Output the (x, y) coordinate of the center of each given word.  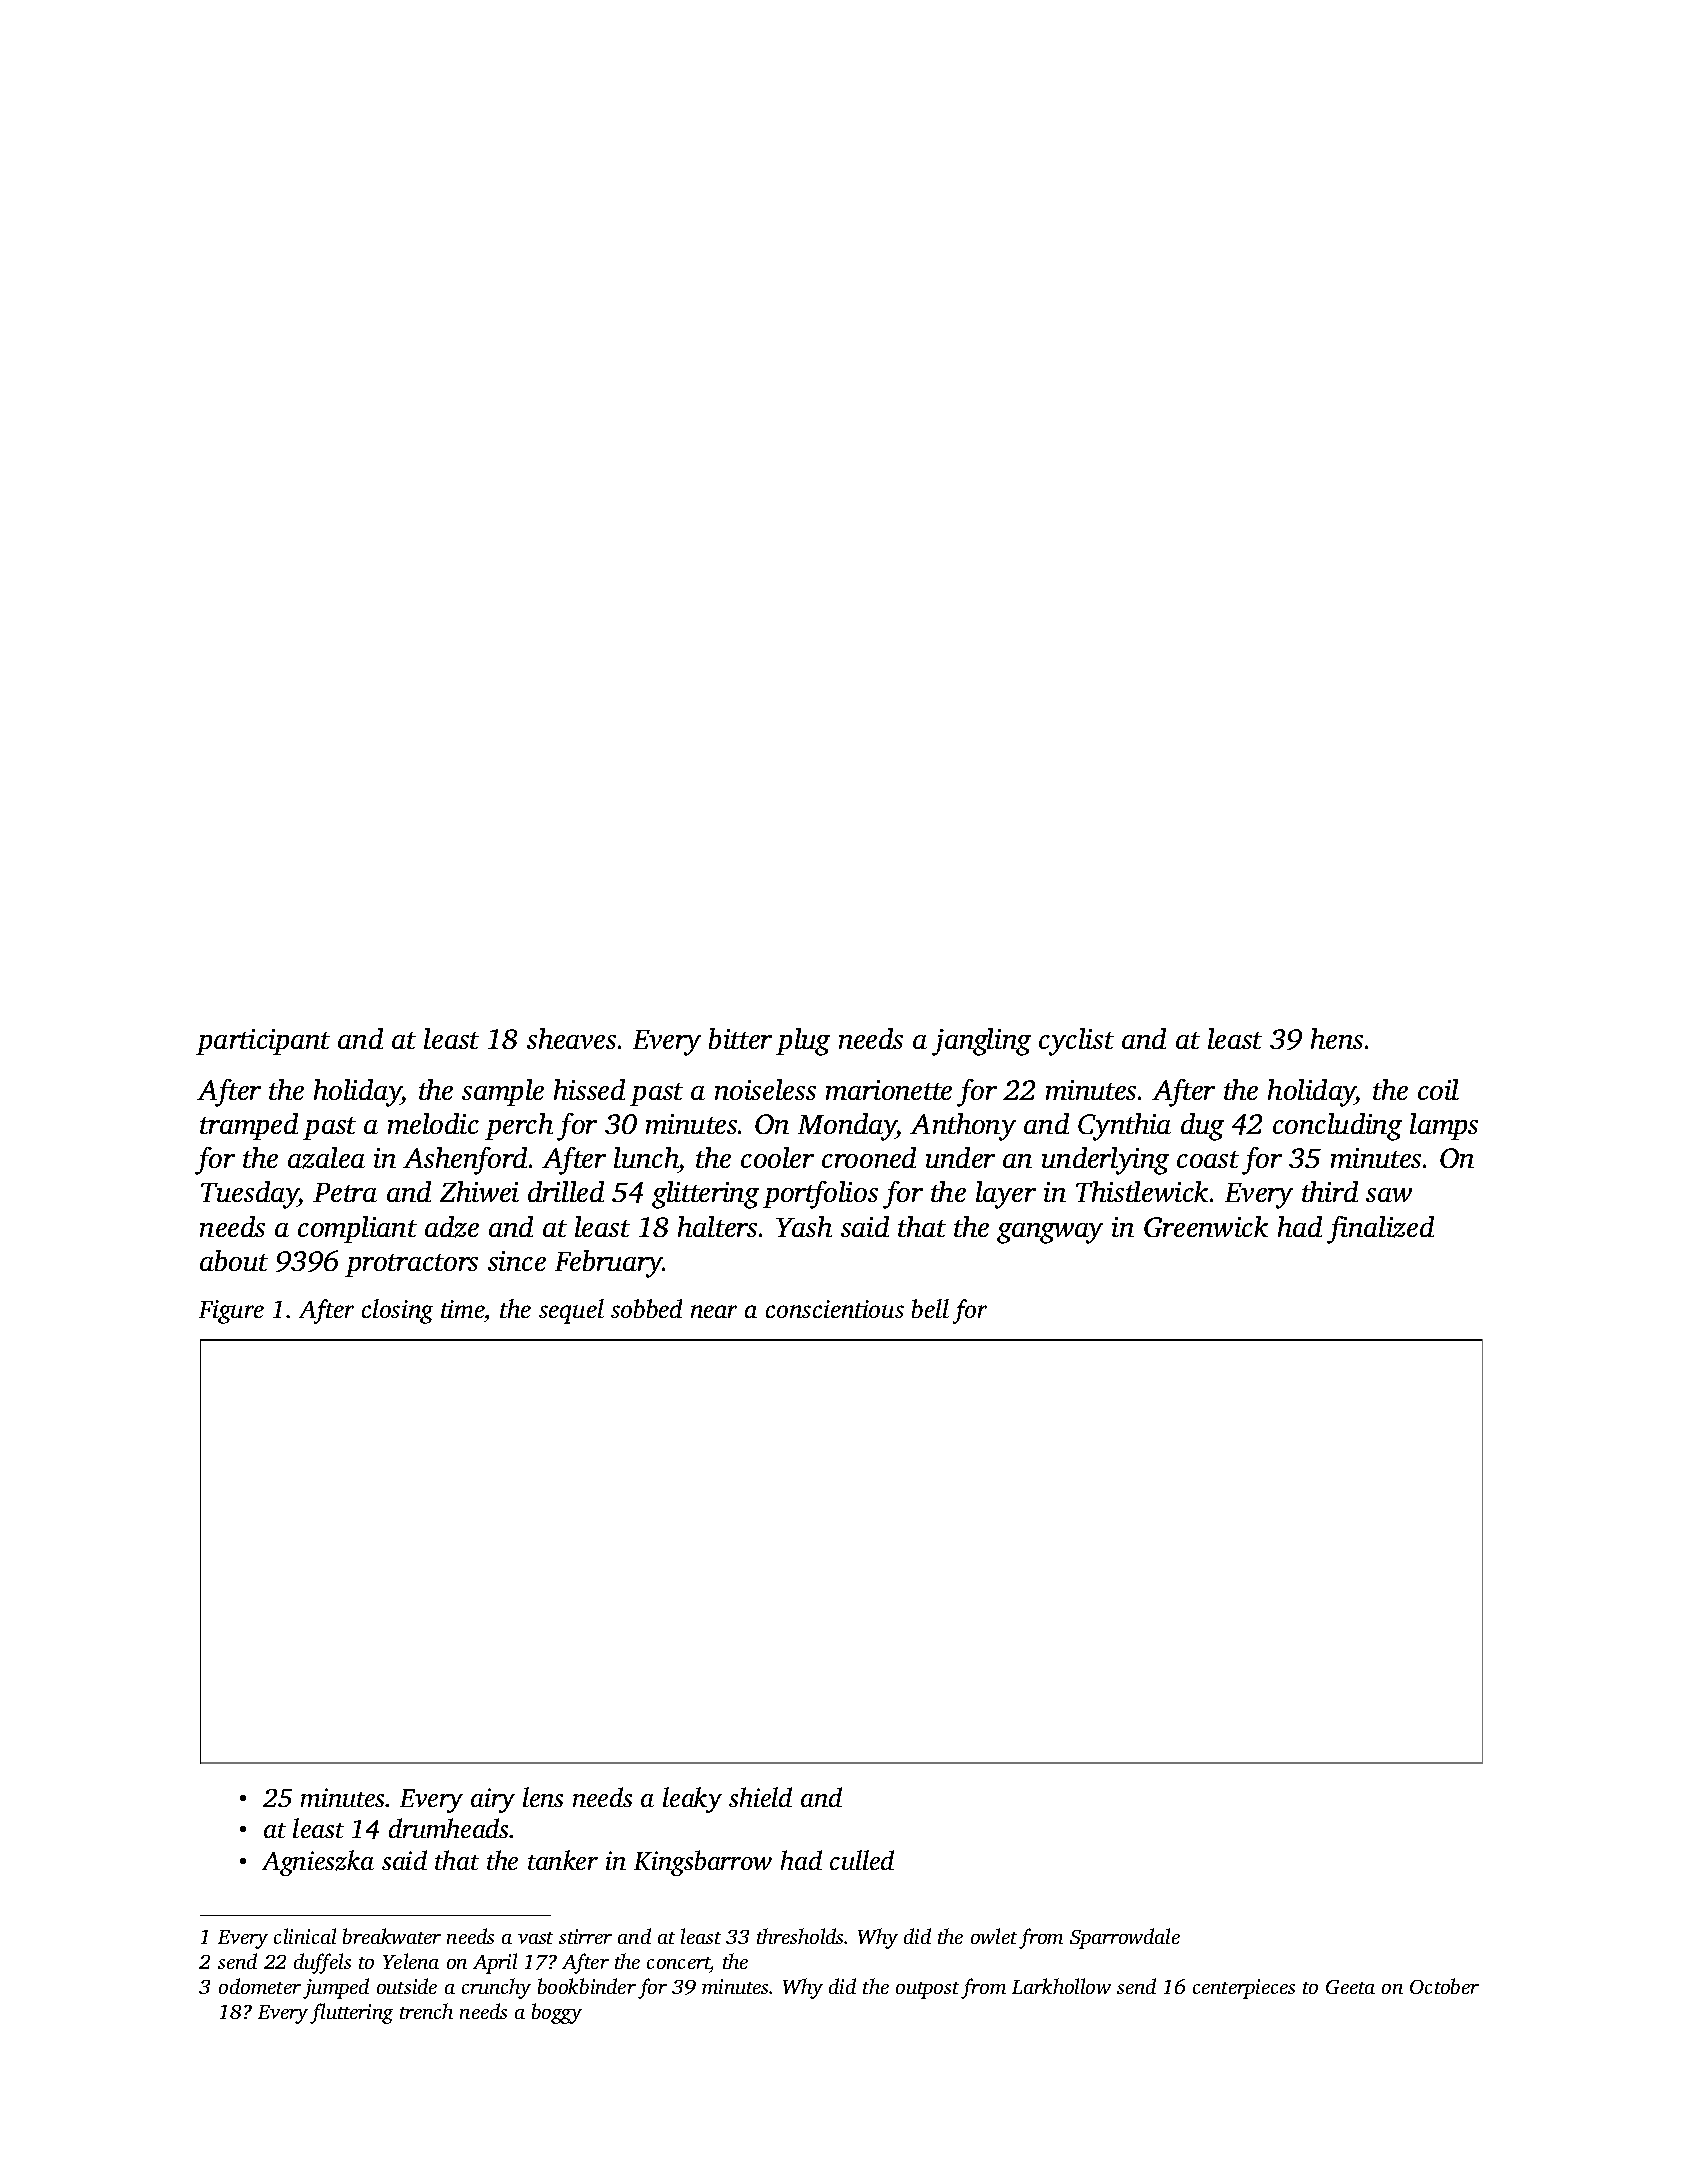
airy (493, 1800)
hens (1337, 1038)
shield (760, 1797)
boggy (557, 2013)
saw (1389, 1195)
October (1444, 1986)
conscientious (835, 1309)
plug (803, 1042)
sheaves (571, 1038)
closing (397, 1311)
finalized (1380, 1230)
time (462, 1309)
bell (930, 1308)
